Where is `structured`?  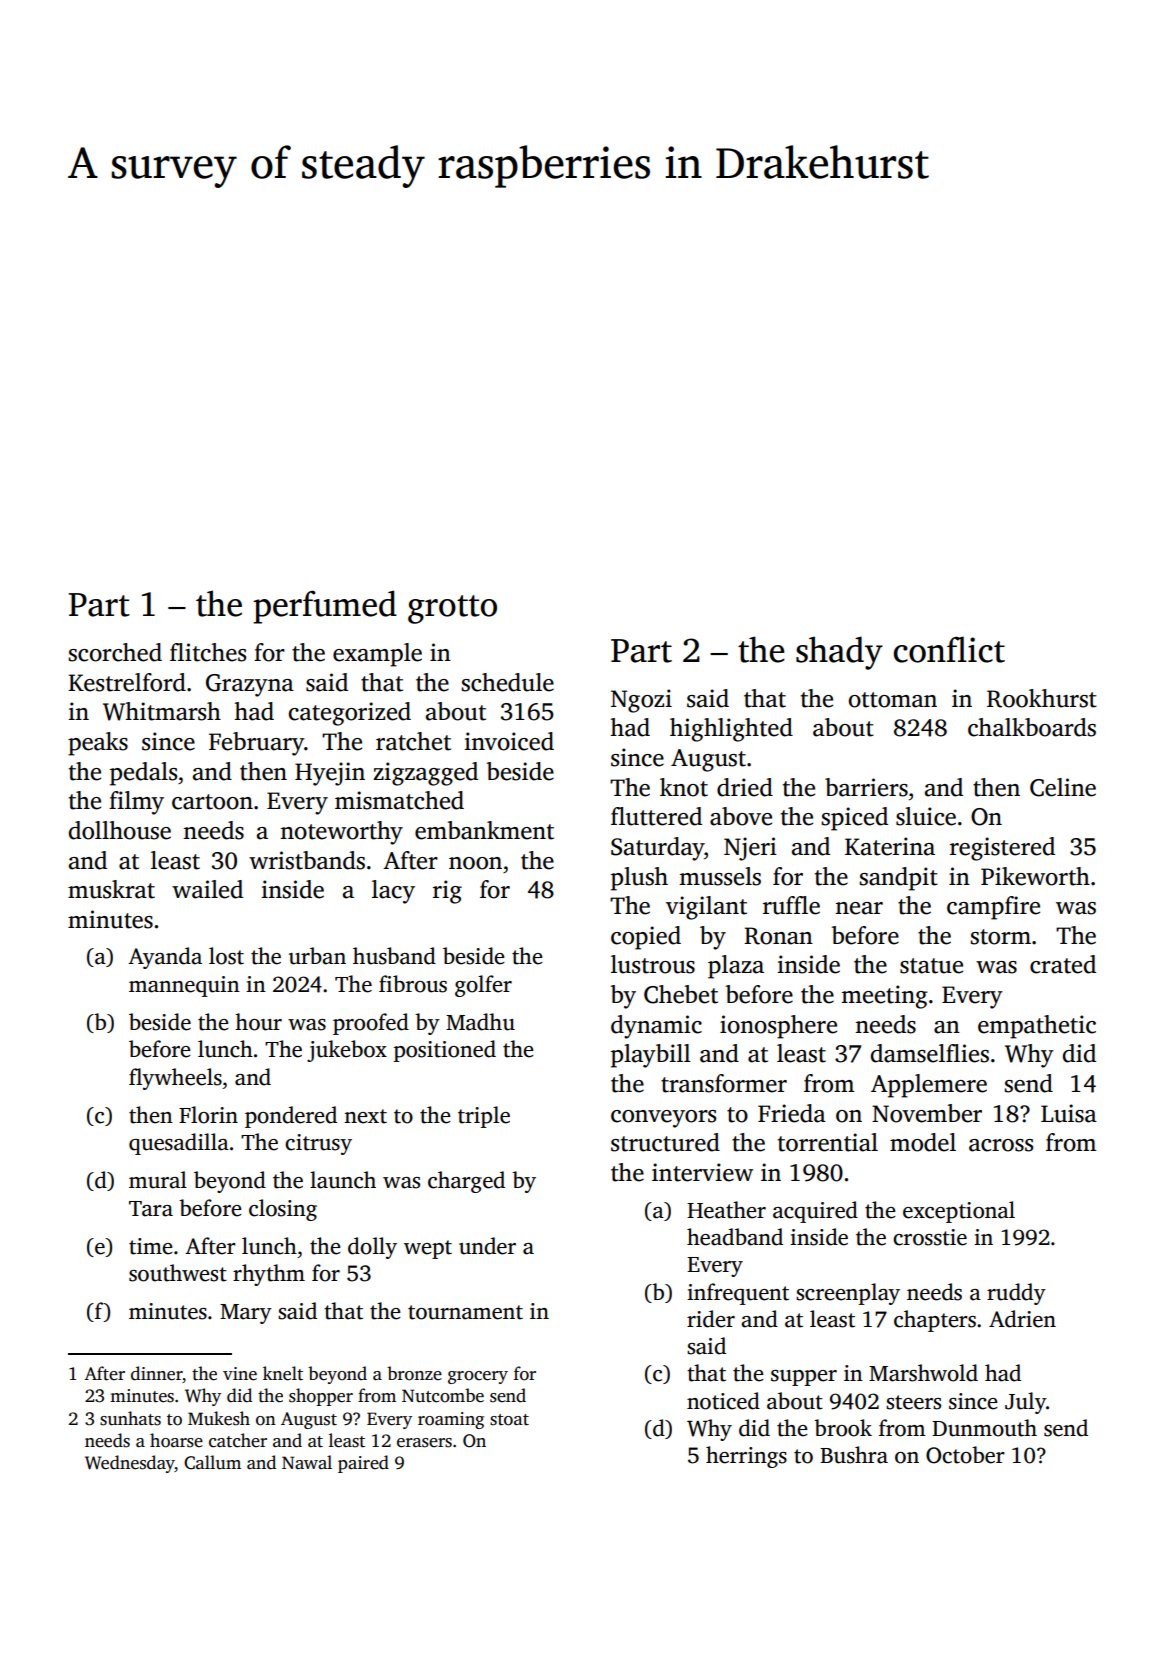 structured is located at coordinates (665, 1142).
